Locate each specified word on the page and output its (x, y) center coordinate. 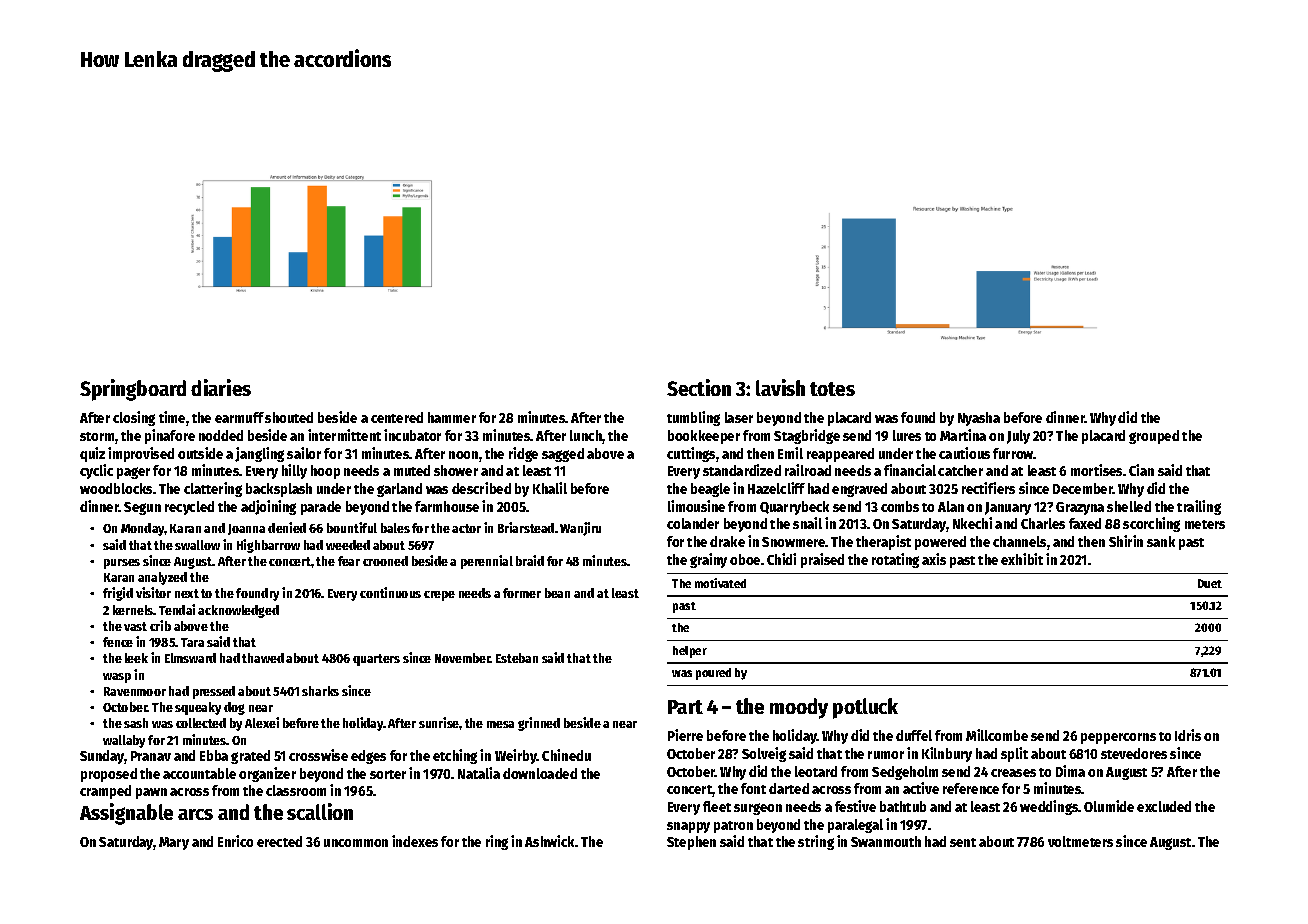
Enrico (235, 841)
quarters (376, 660)
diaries (221, 387)
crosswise (318, 755)
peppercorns (1118, 738)
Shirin (1126, 541)
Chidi (781, 559)
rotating (895, 560)
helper (690, 652)
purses (122, 564)
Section (699, 387)
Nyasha (979, 419)
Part (685, 707)
